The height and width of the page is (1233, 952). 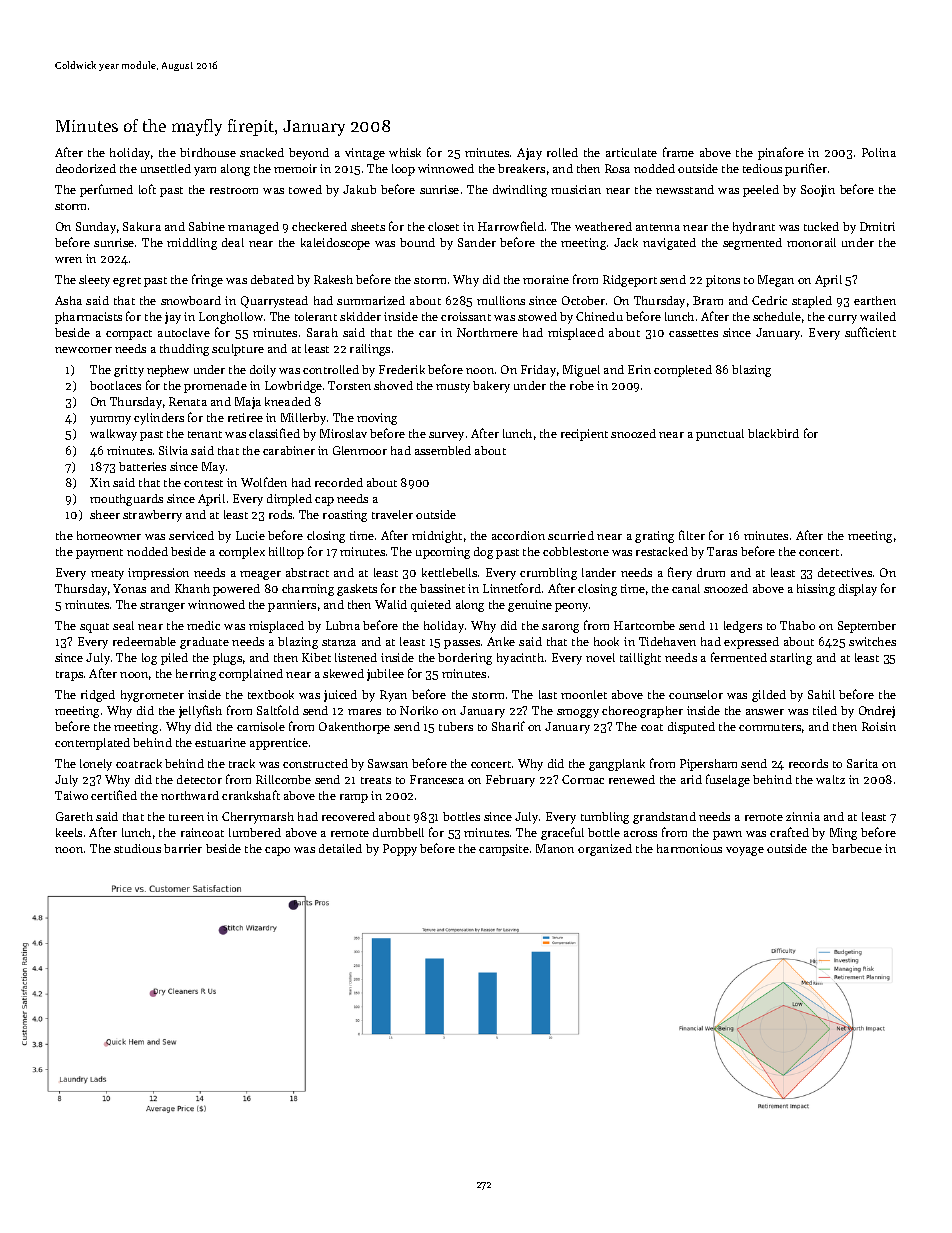 I want to click on sculpture, so click(x=238, y=350).
